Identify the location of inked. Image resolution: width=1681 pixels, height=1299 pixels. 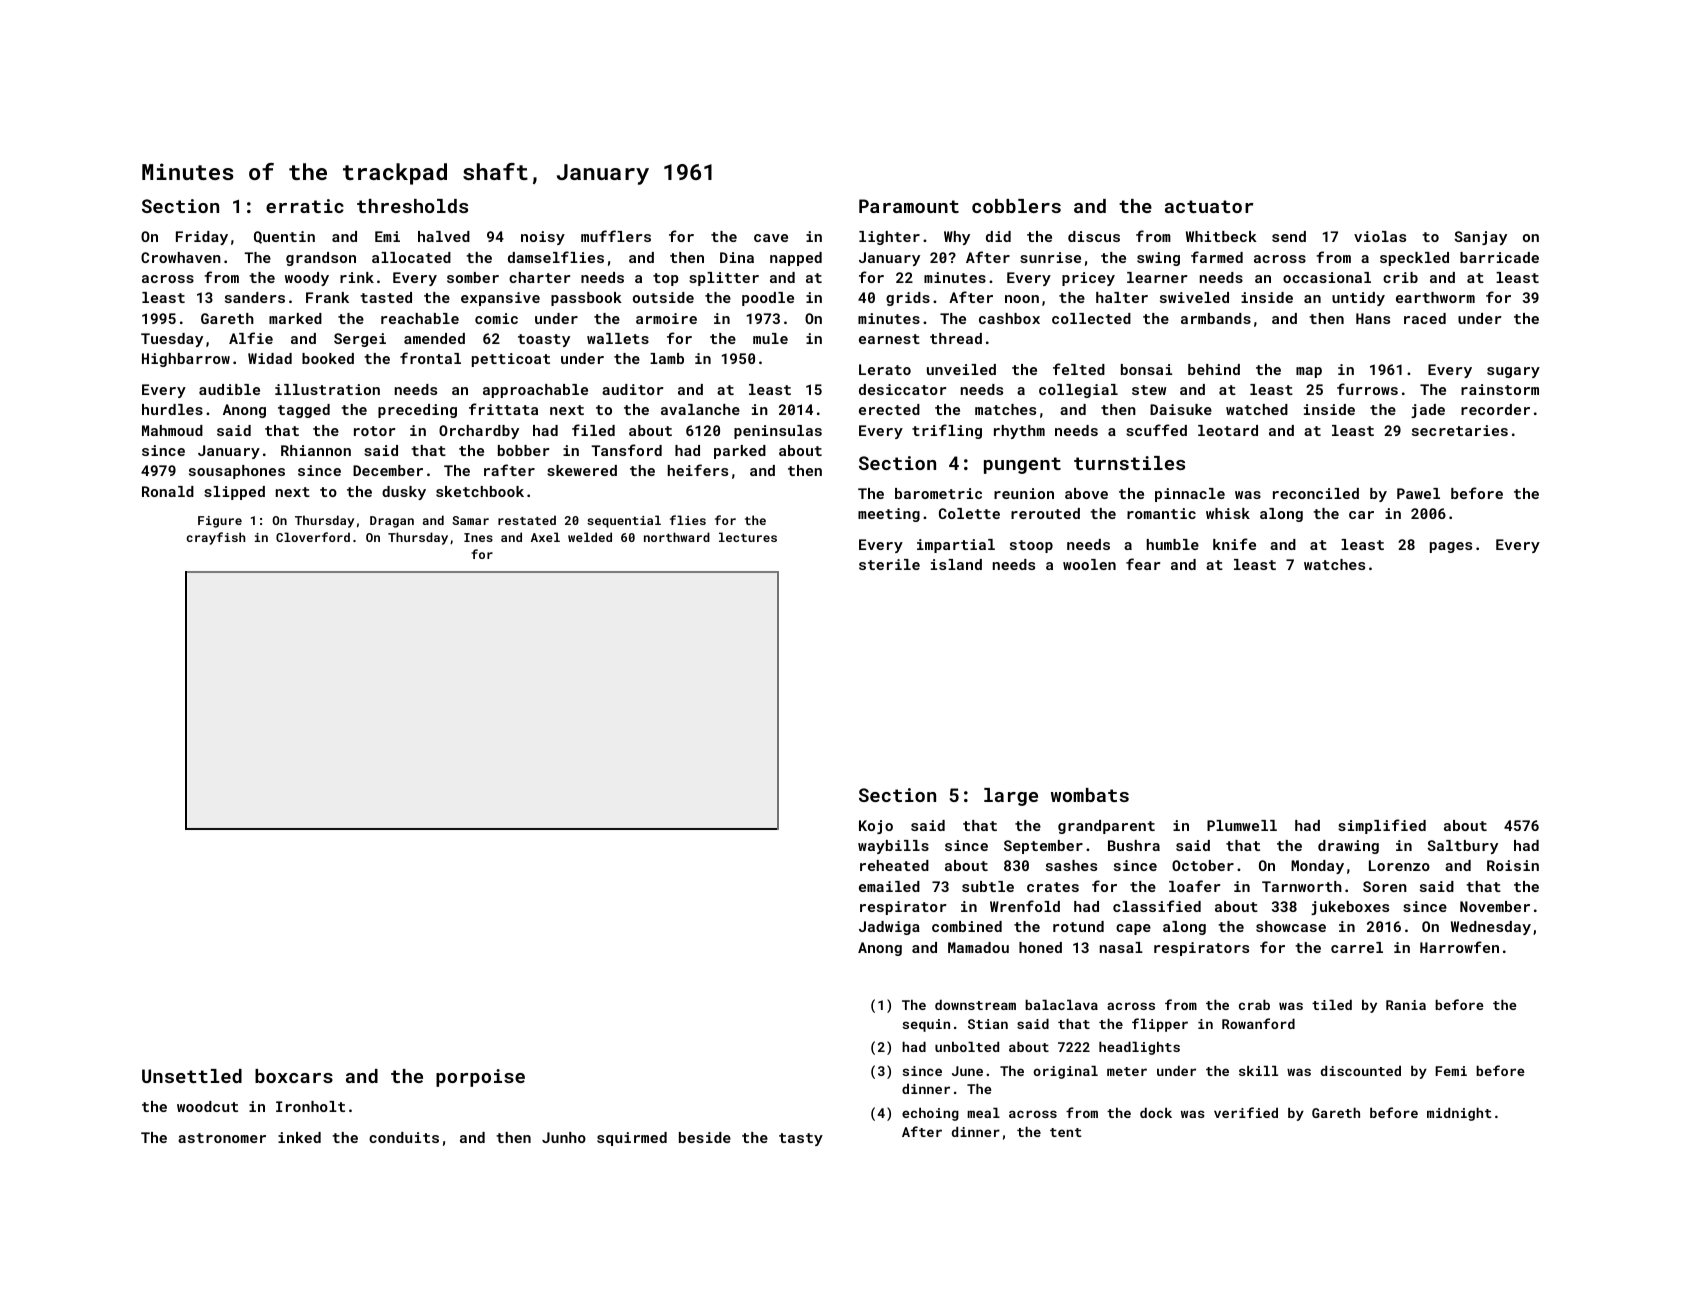
(299, 1137).
